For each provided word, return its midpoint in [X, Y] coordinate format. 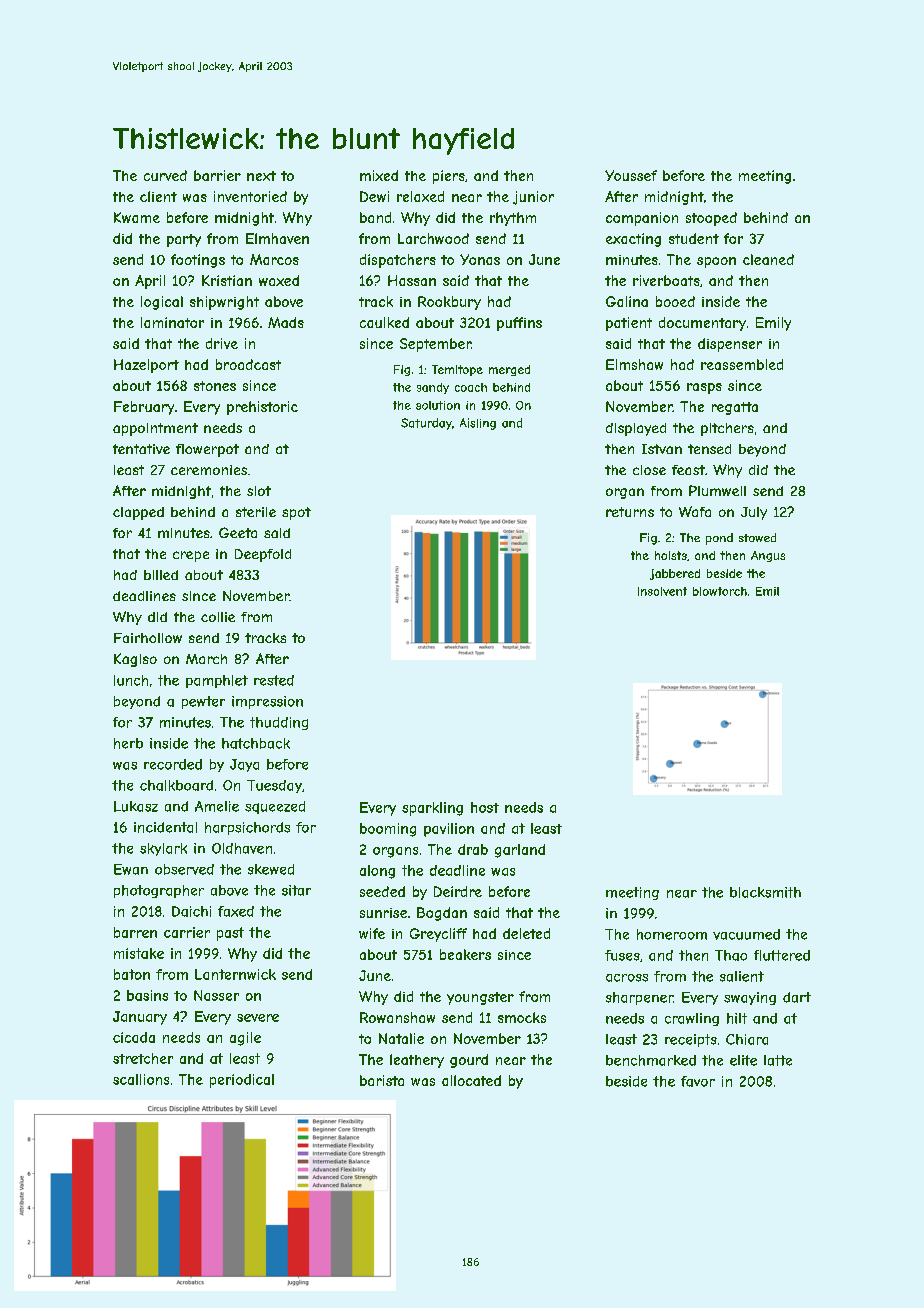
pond [719, 539]
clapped [138, 513]
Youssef [631, 175]
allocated [471, 1080]
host [485, 807]
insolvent [662, 591]
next [261, 176]
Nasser [216, 995]
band [375, 217]
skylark [163, 849]
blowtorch [720, 591]
